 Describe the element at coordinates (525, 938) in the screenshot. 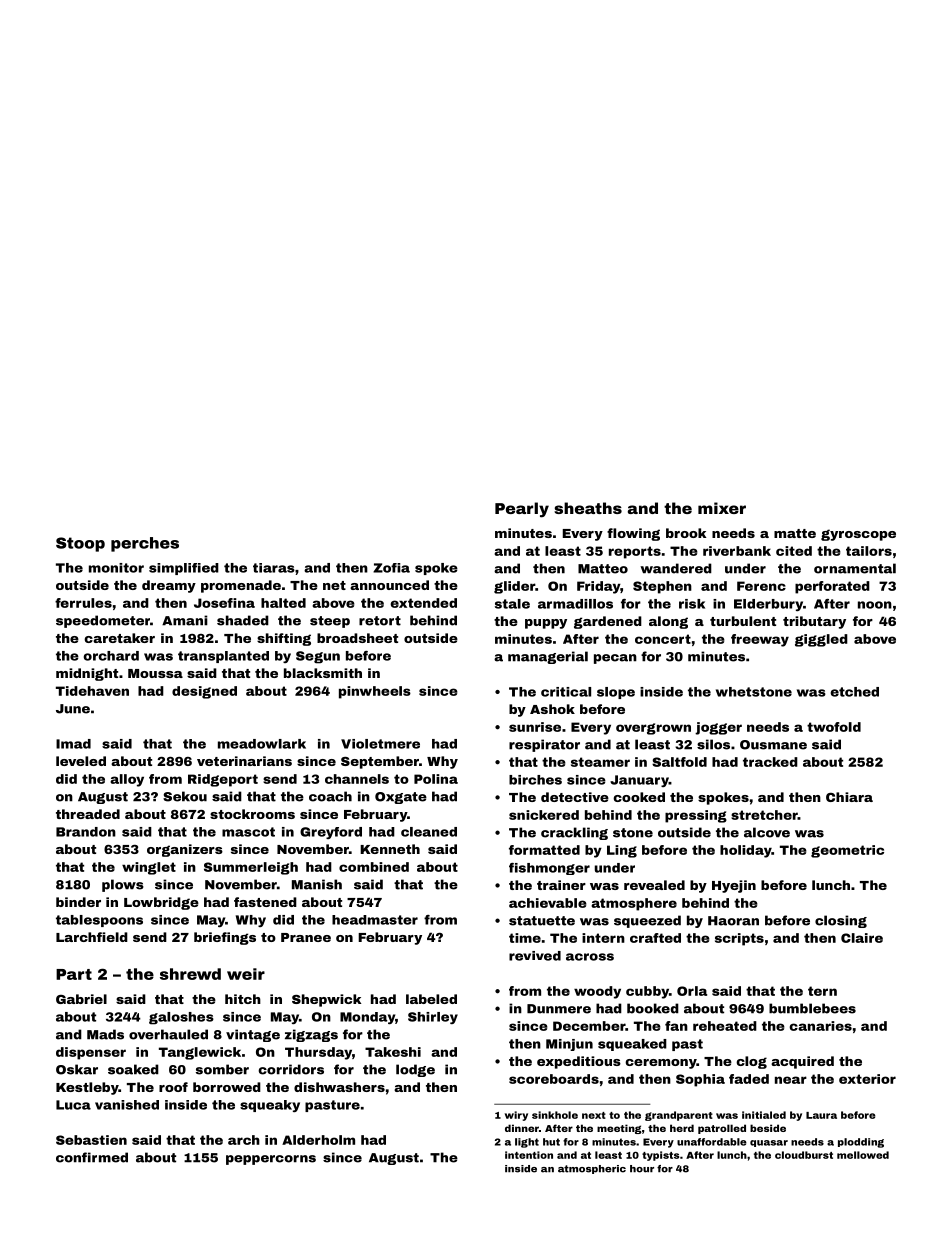

I see `time` at that location.
